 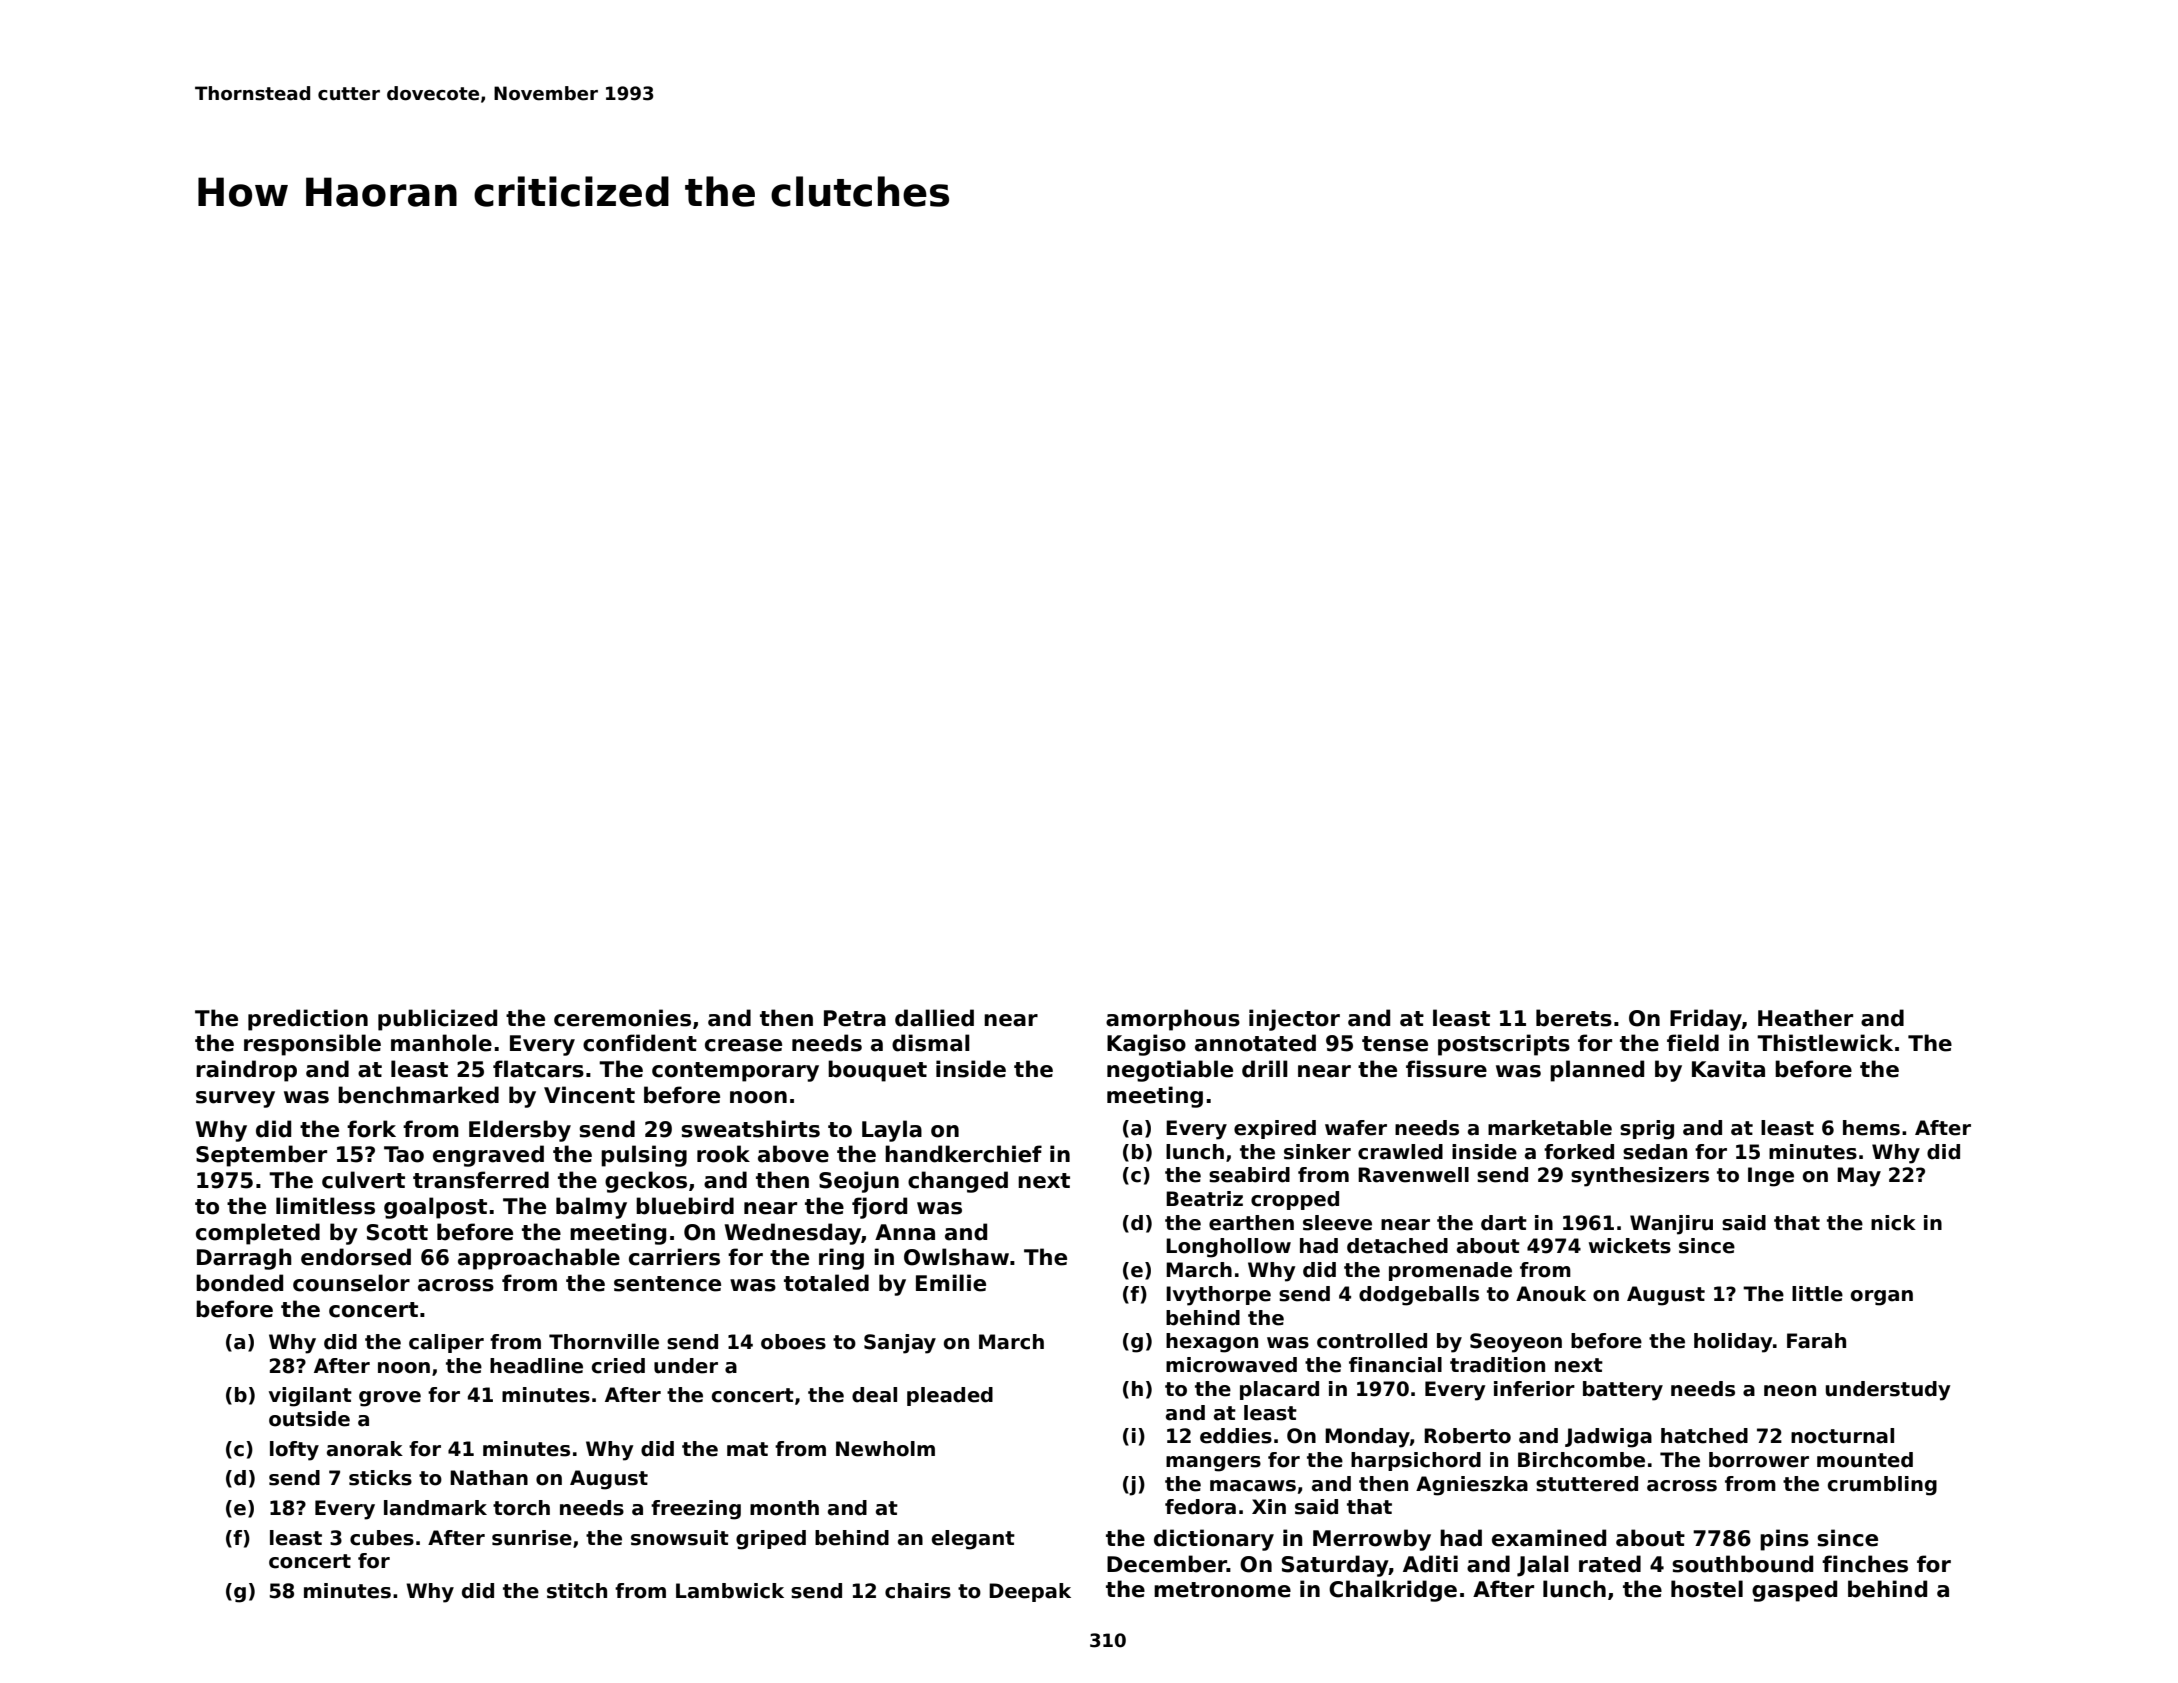 I want to click on Lambwick, so click(x=730, y=1591).
